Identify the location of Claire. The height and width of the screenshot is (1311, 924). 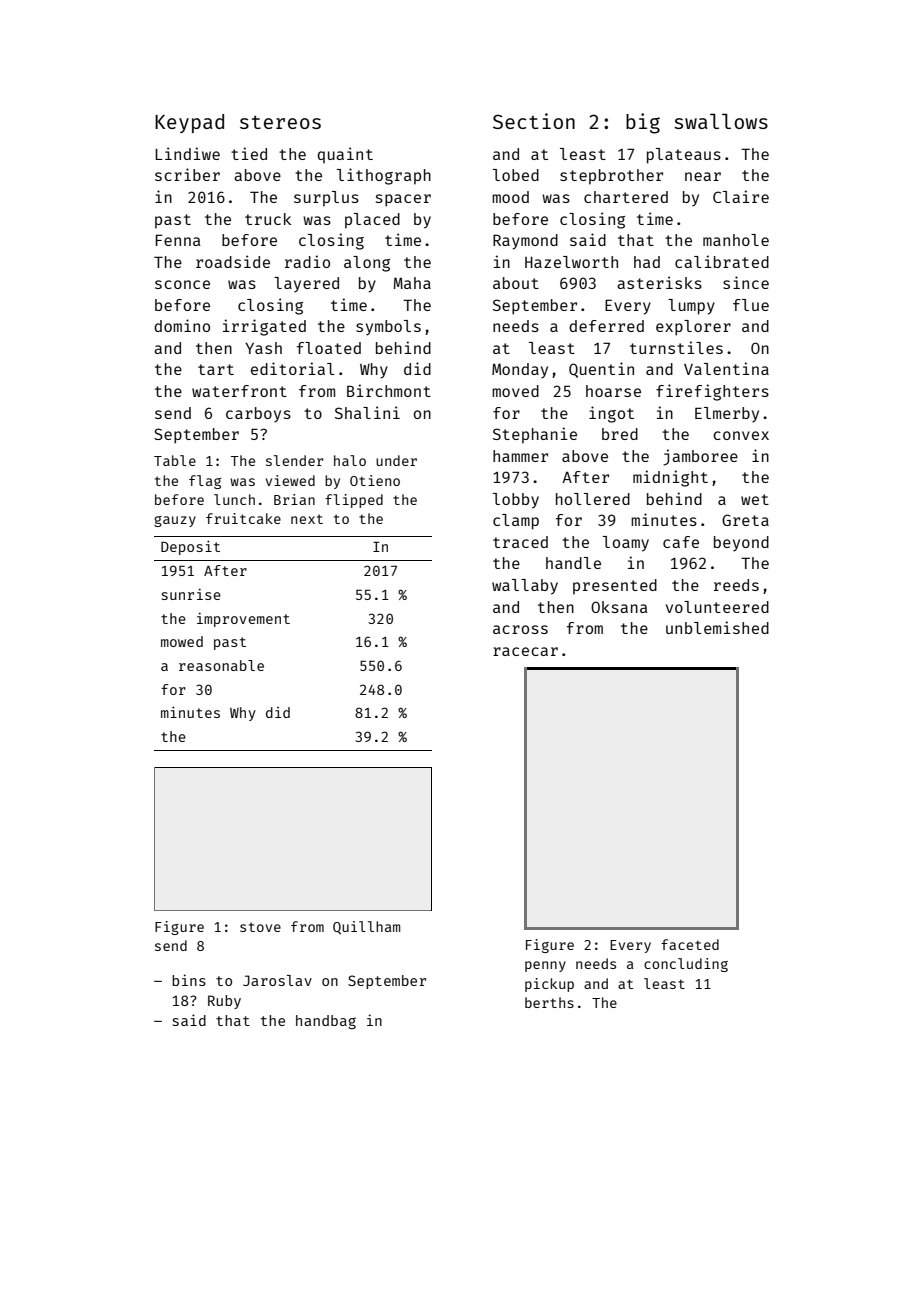
(741, 196).
